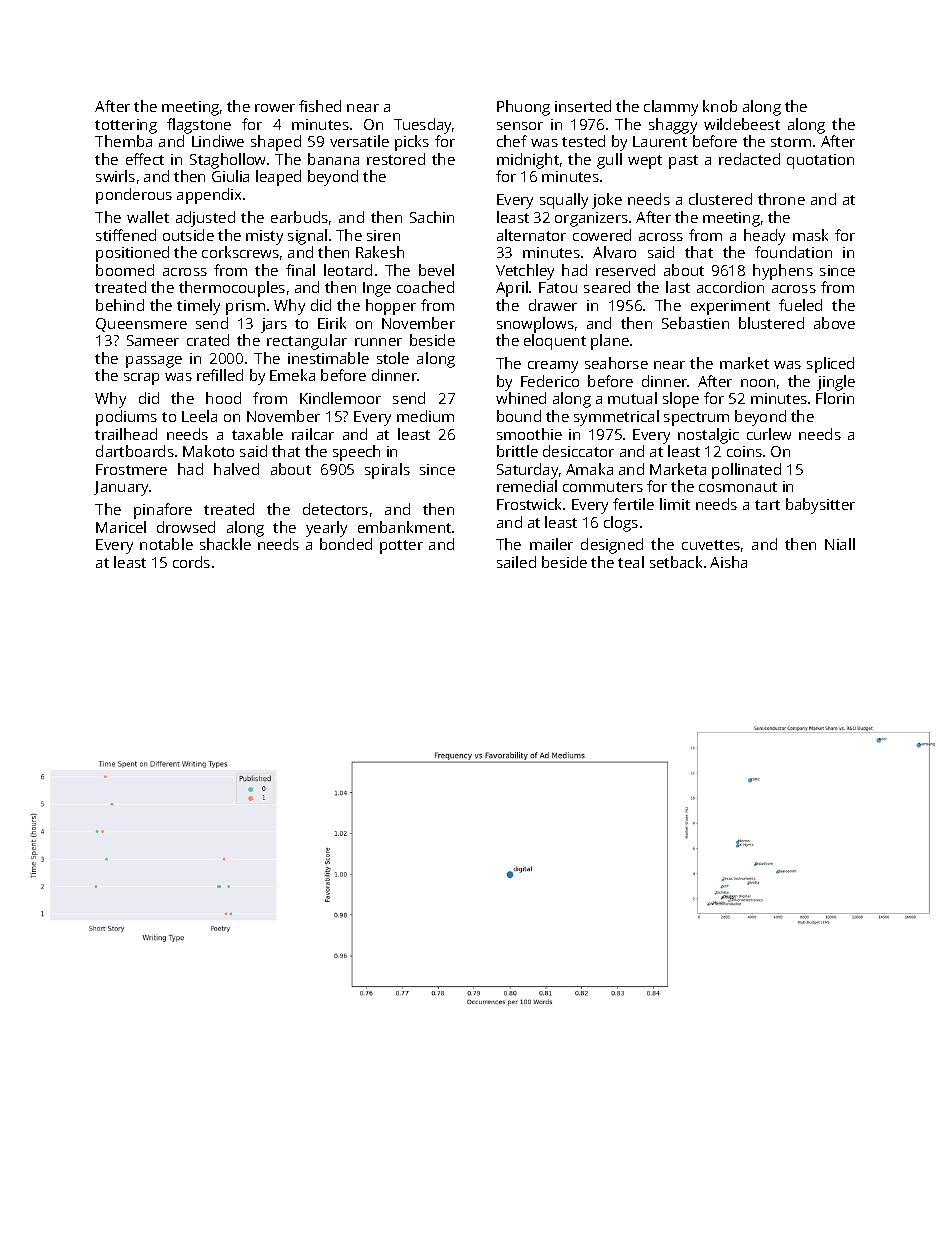 This document has height=1233, width=952. What do you see at coordinates (720, 106) in the document?
I see `knob` at bounding box center [720, 106].
